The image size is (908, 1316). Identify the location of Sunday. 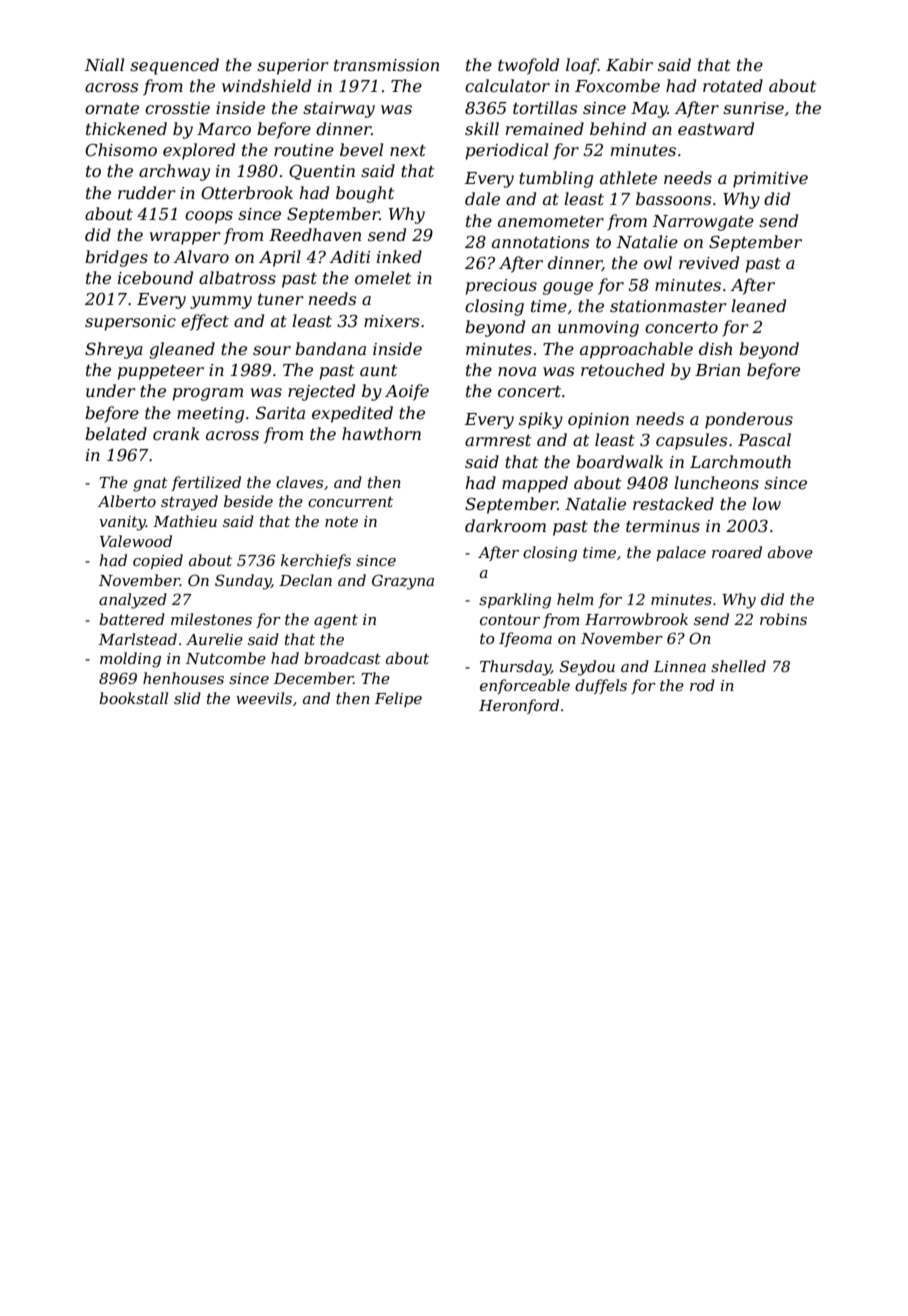
(243, 582).
